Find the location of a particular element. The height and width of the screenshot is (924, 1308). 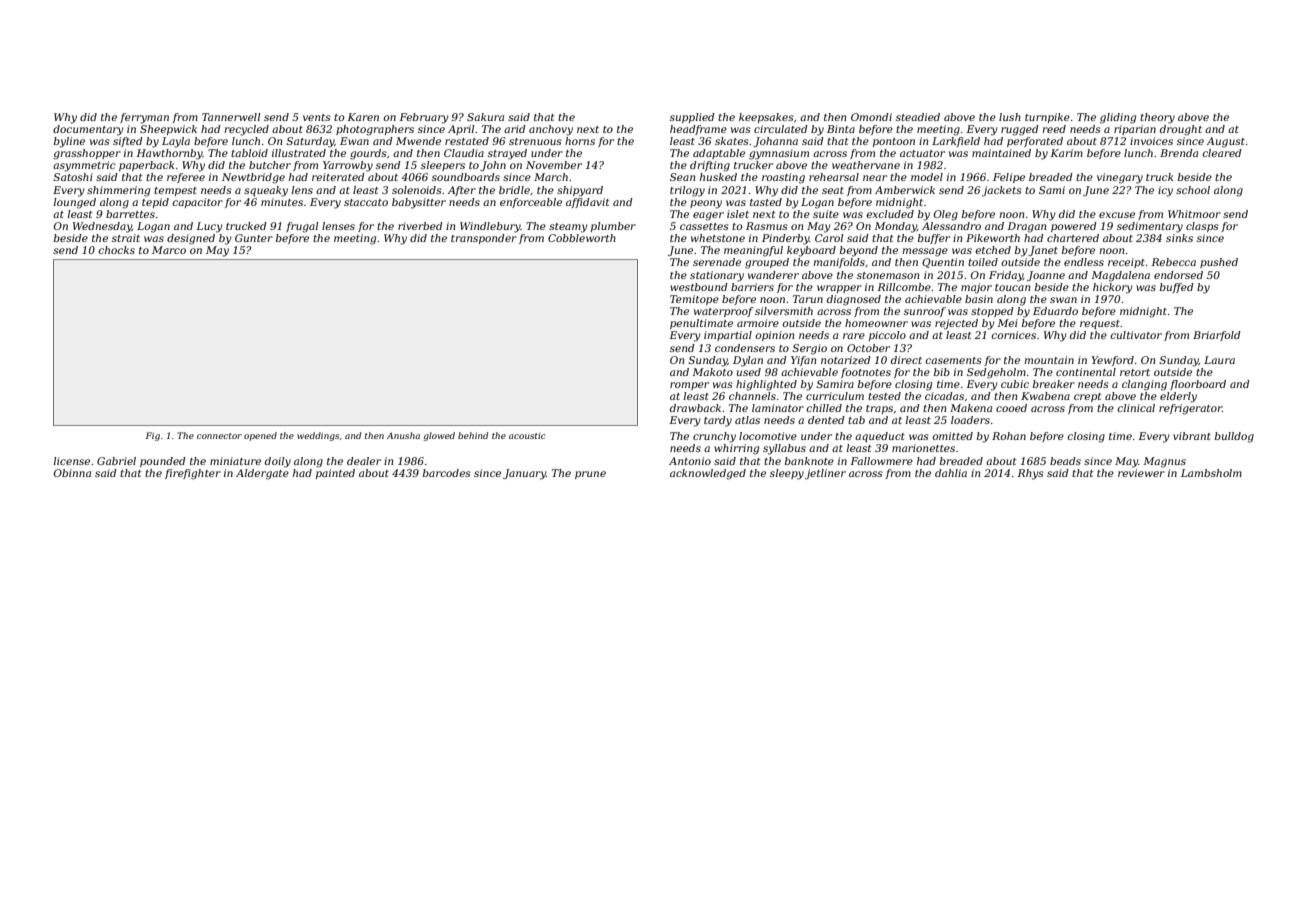

school is located at coordinates (1193, 190).
